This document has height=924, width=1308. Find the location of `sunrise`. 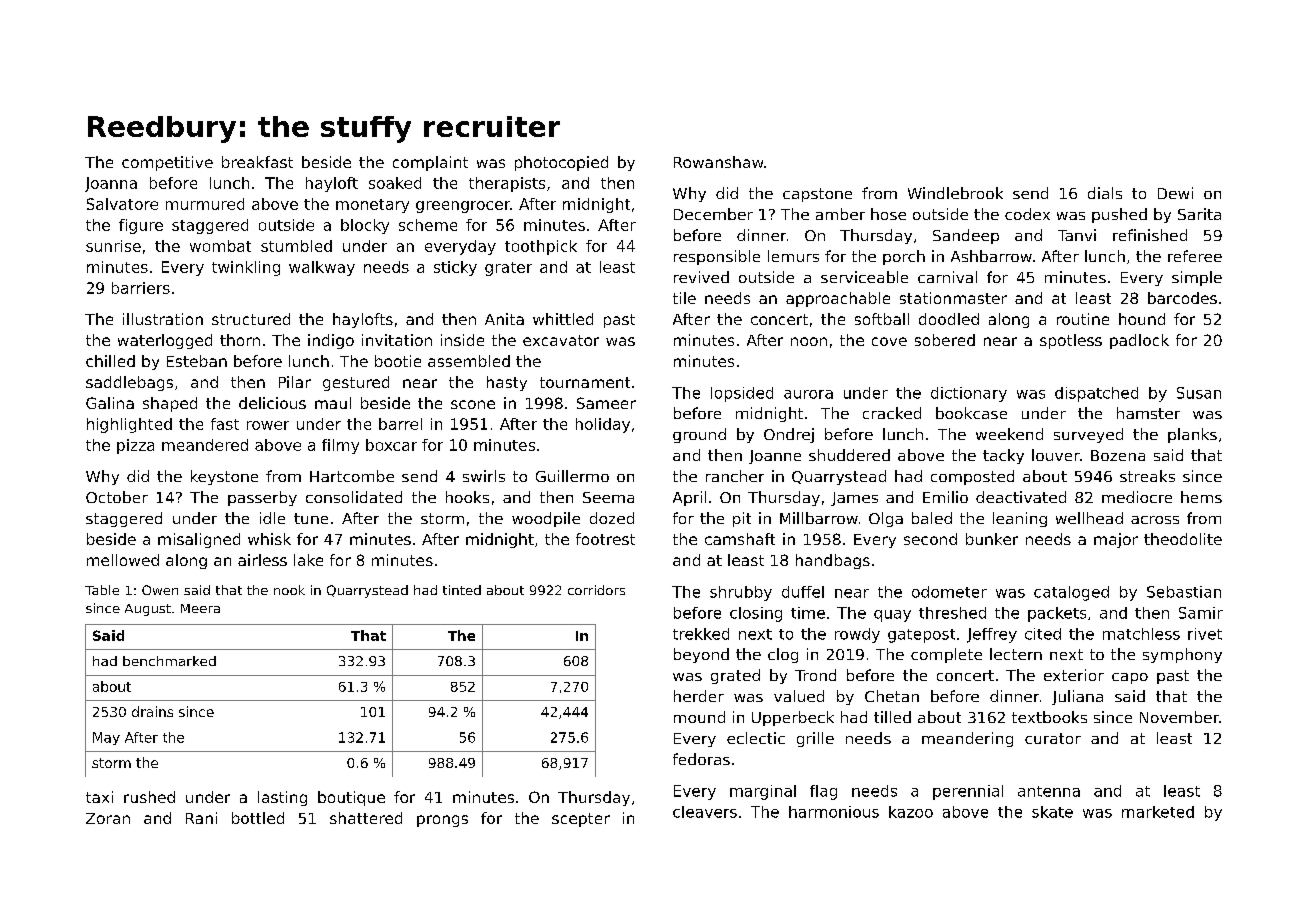

sunrise is located at coordinates (113, 246).
